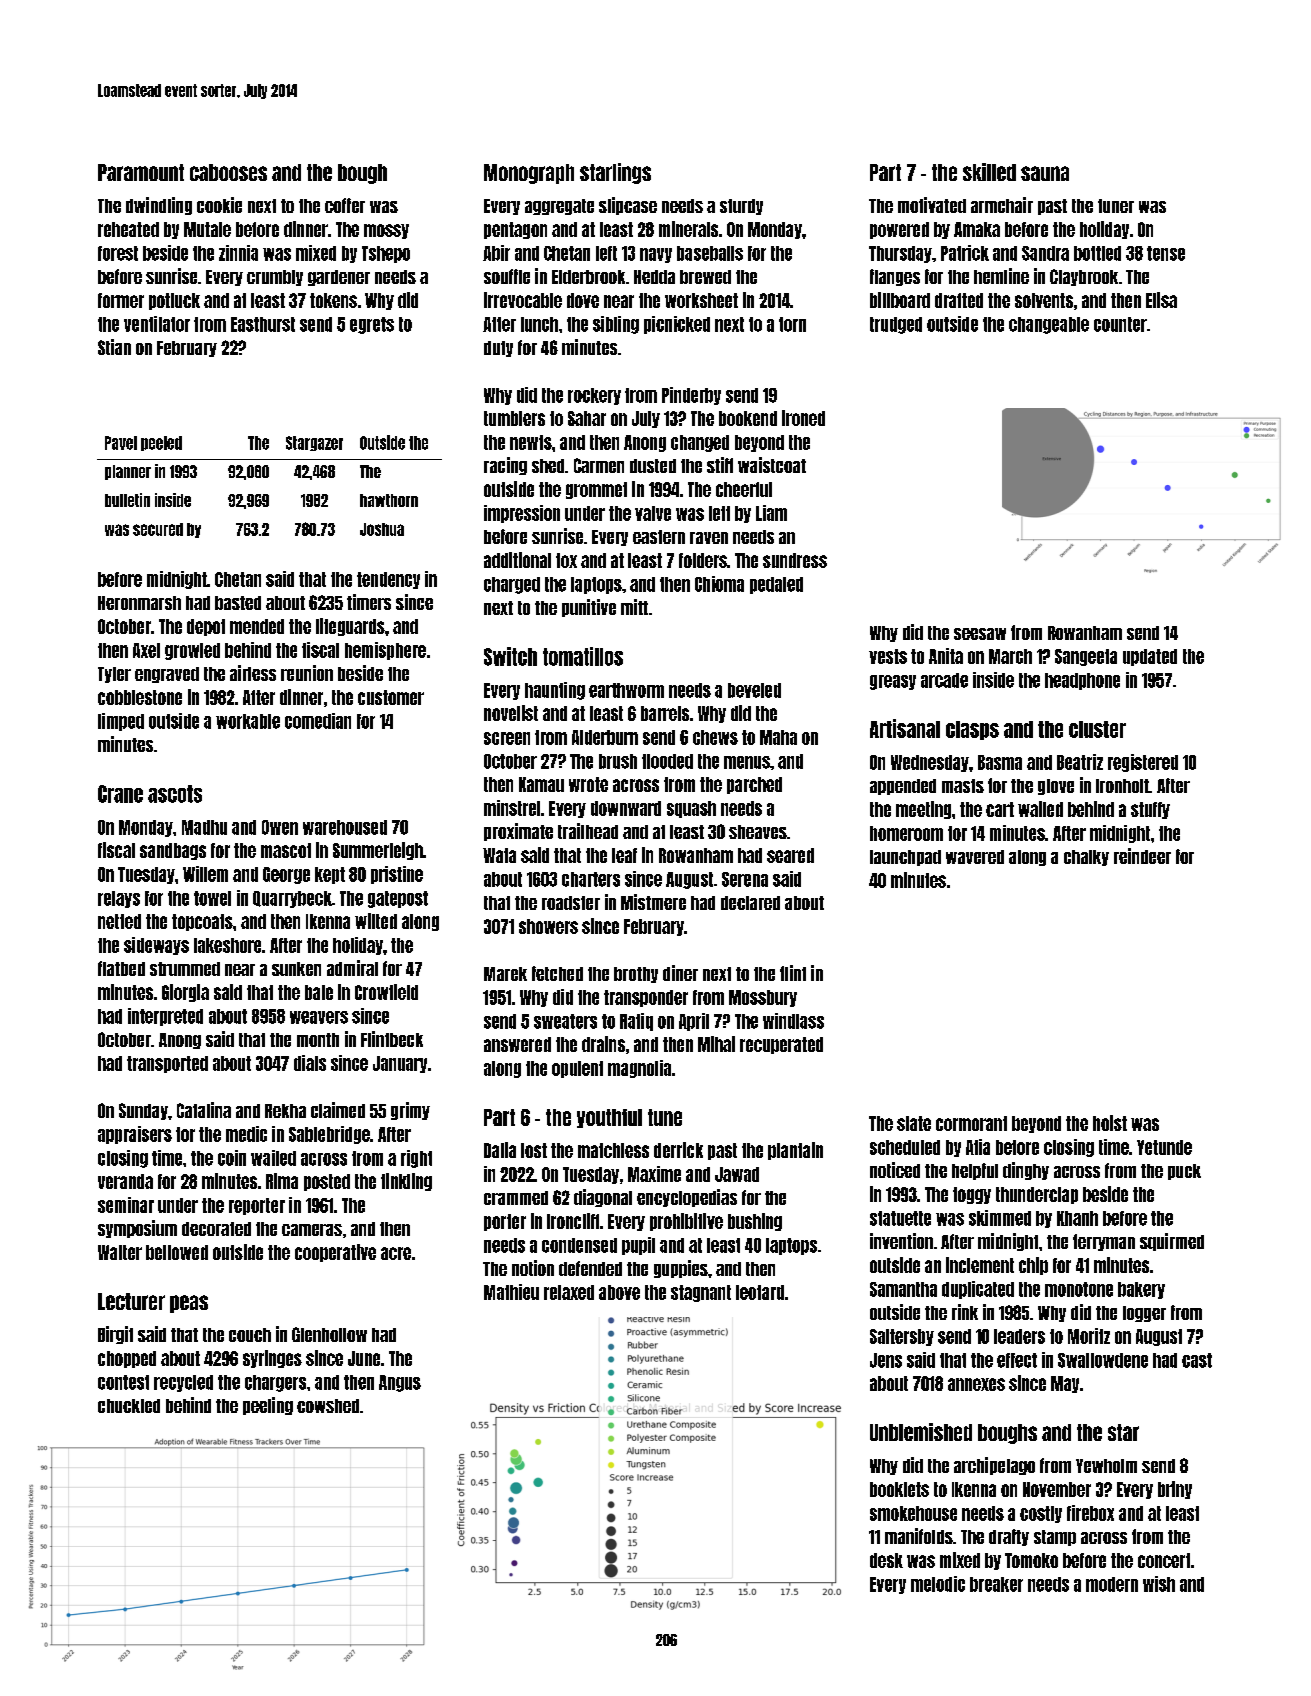 This screenshot has width=1311, height=1696. What do you see at coordinates (716, 1044) in the screenshot?
I see `Mihai` at bounding box center [716, 1044].
